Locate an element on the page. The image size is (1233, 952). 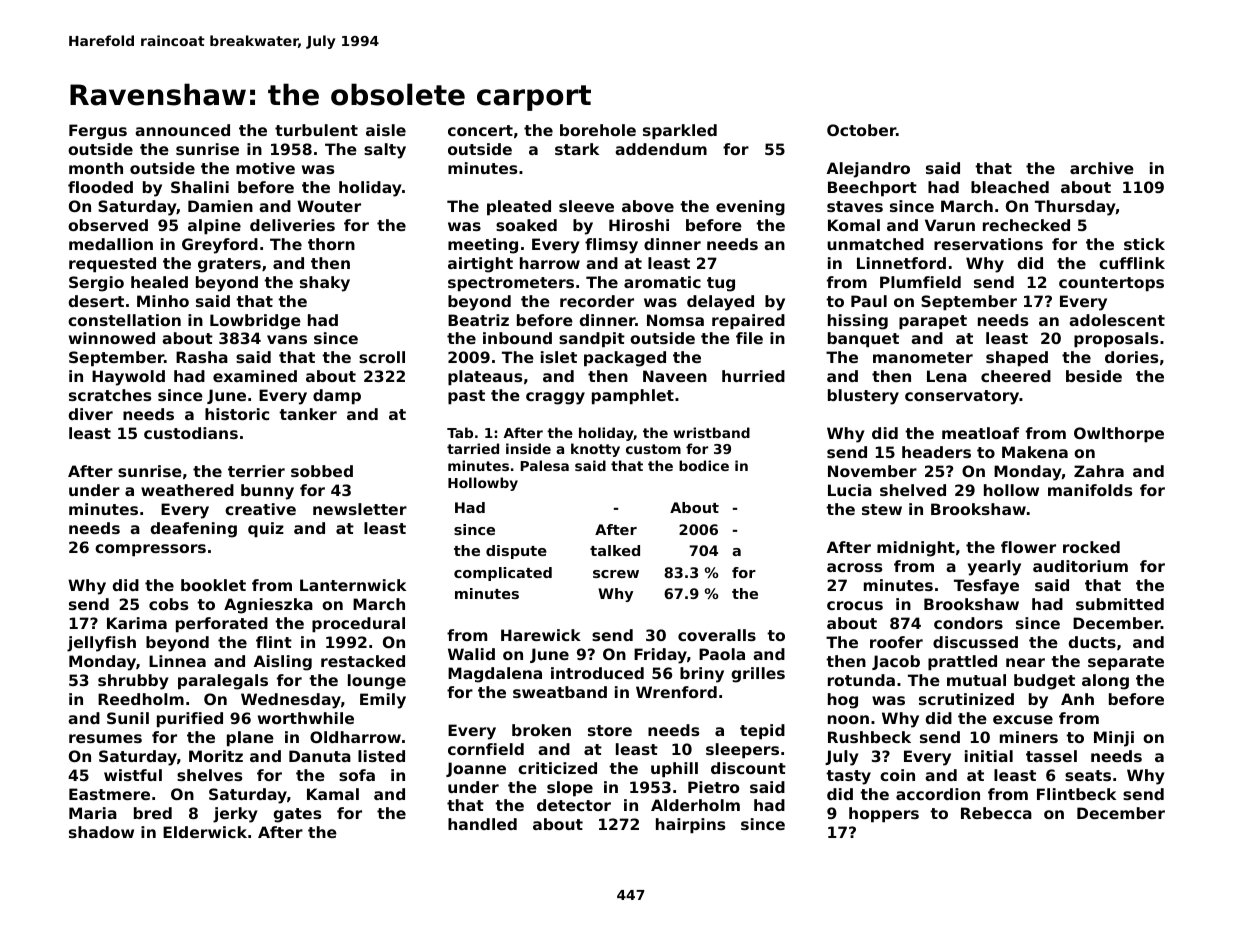
addendum is located at coordinates (661, 149).
